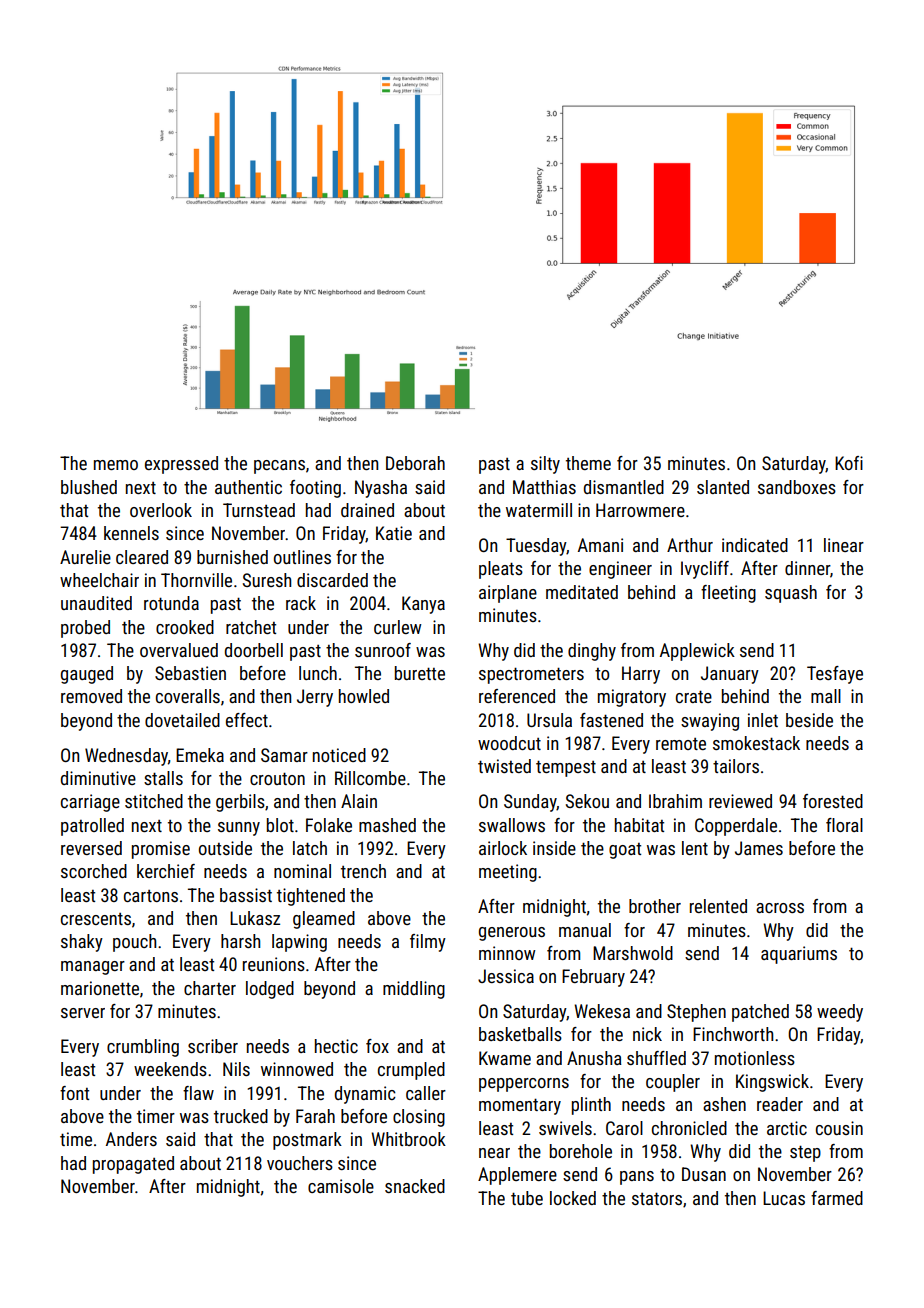 Image resolution: width=924 pixels, height=1308 pixels. What do you see at coordinates (505, 1058) in the document?
I see `Kwame` at bounding box center [505, 1058].
